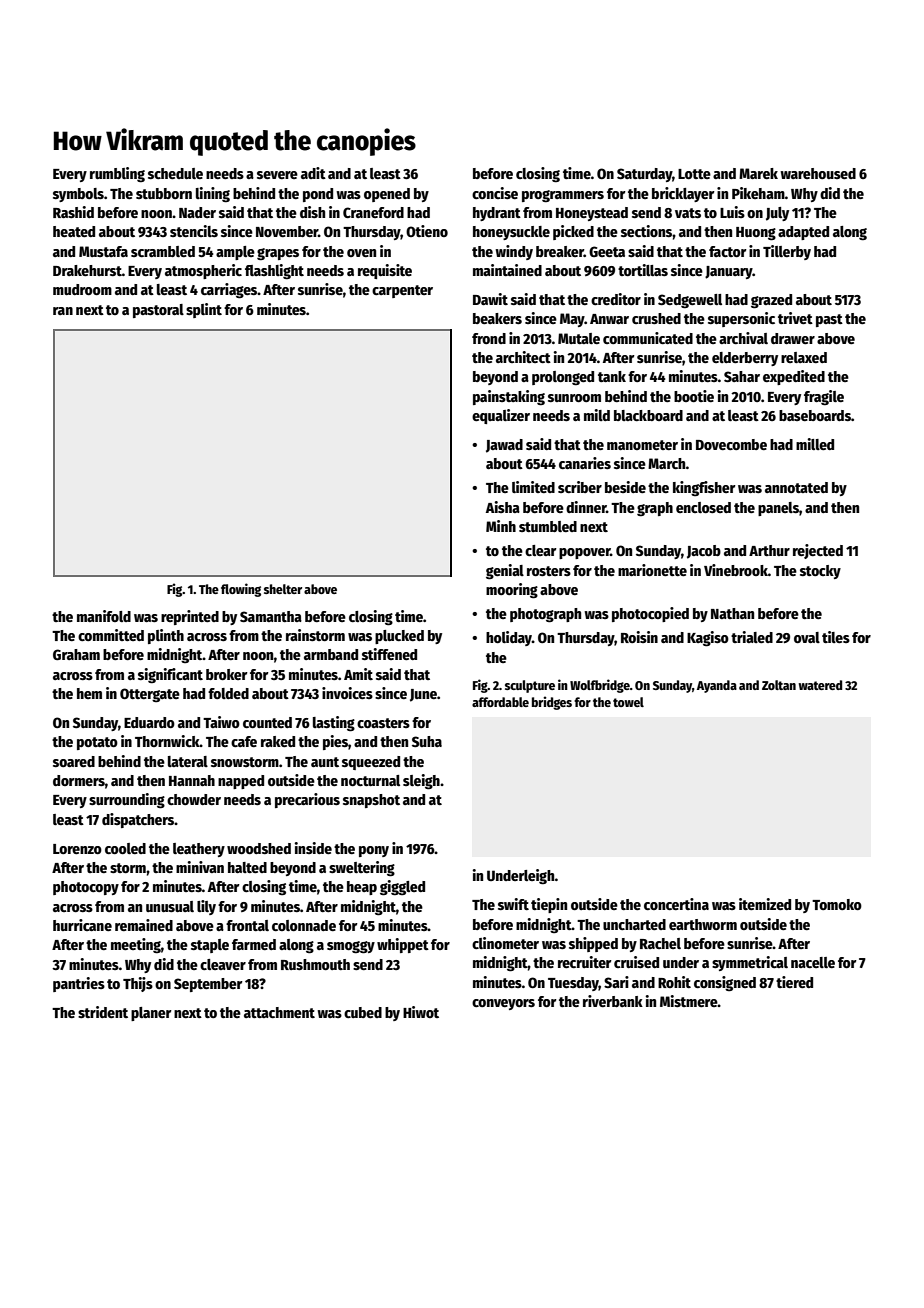 This image has height=1308, width=924. What do you see at coordinates (74, 761) in the image?
I see `soared` at bounding box center [74, 761].
